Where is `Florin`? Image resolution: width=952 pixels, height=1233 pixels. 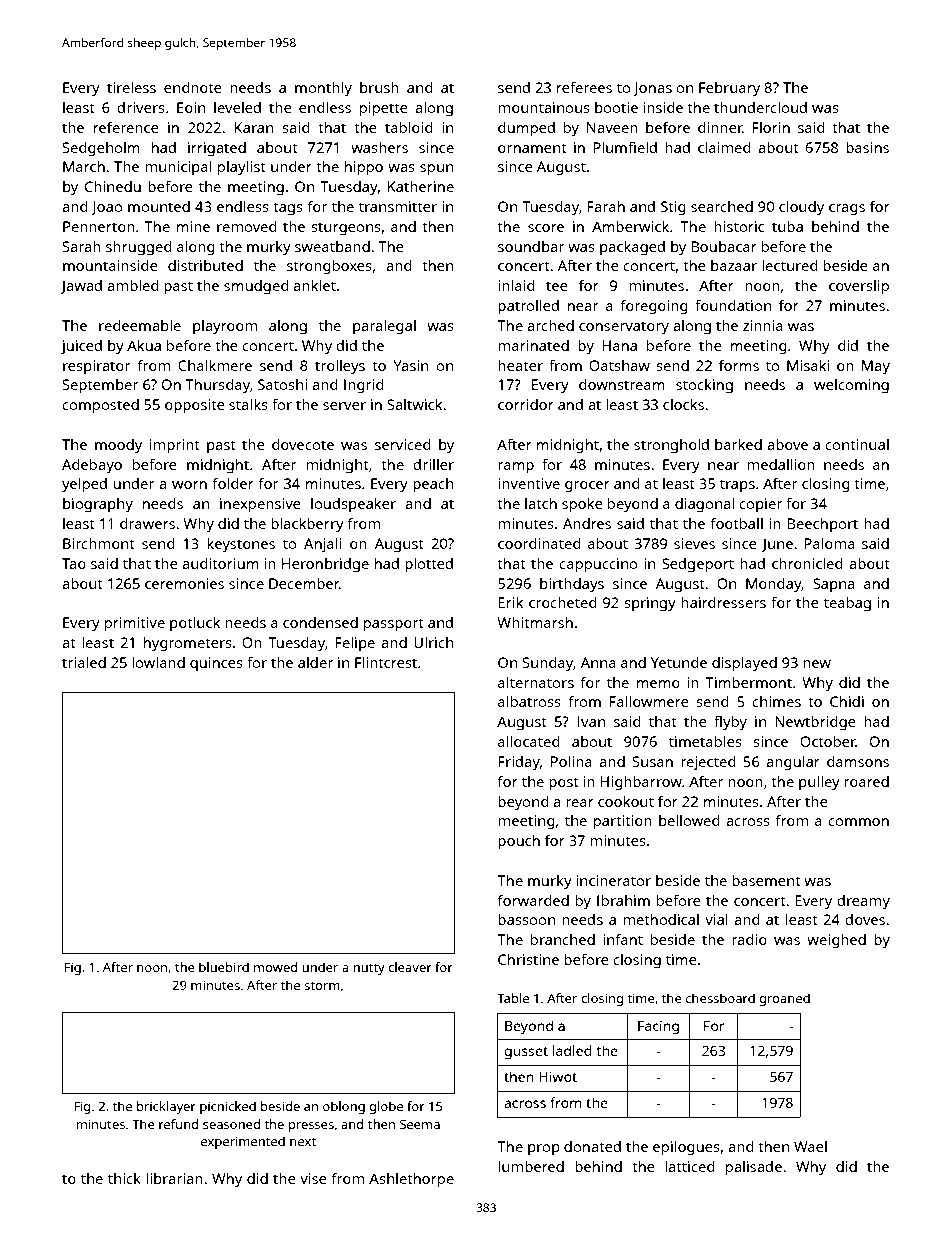 Florin is located at coordinates (771, 127).
